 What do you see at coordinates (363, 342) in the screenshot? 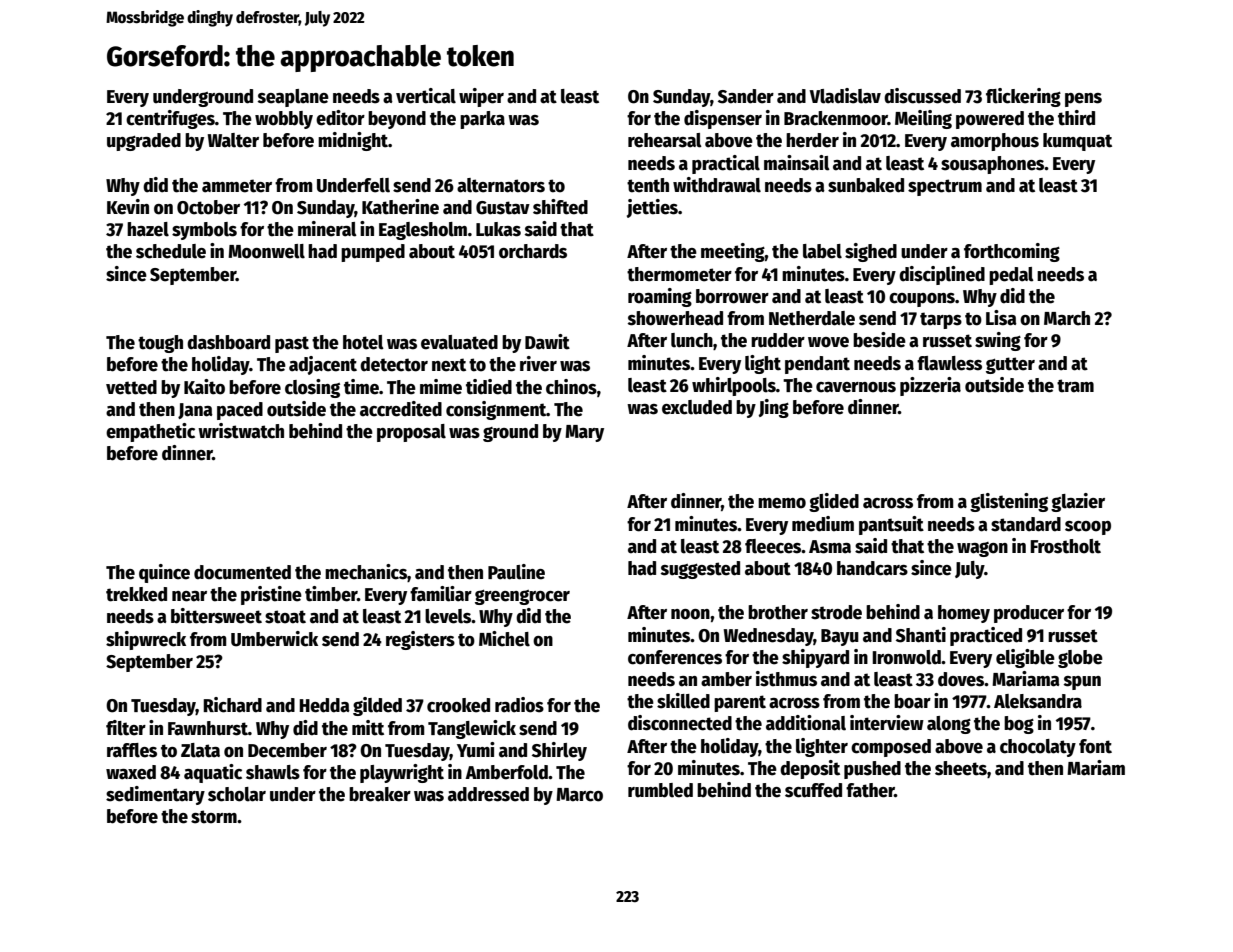
I see `hotel` at bounding box center [363, 342].
